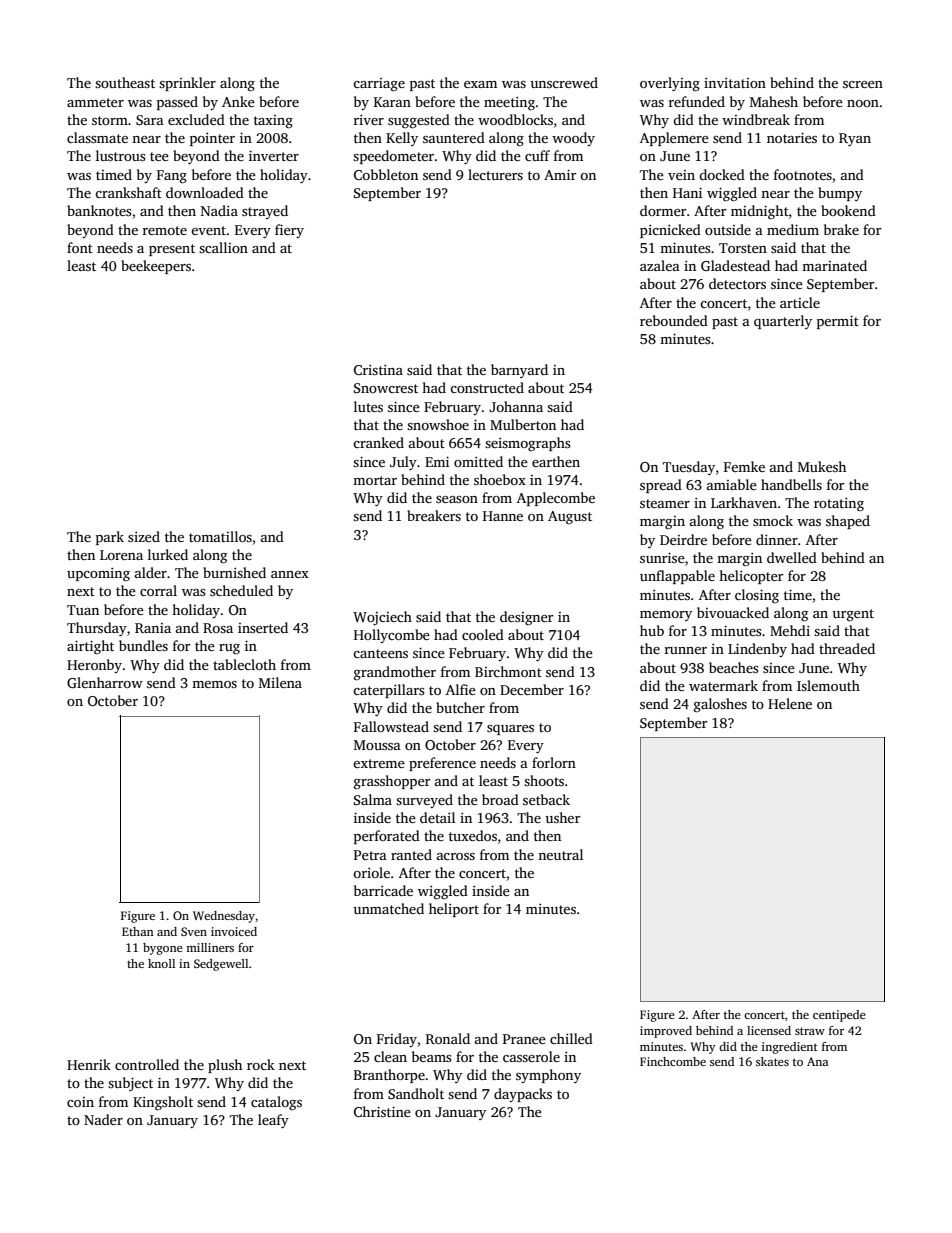  Describe the element at coordinates (847, 648) in the page. I see `threaded` at that location.
